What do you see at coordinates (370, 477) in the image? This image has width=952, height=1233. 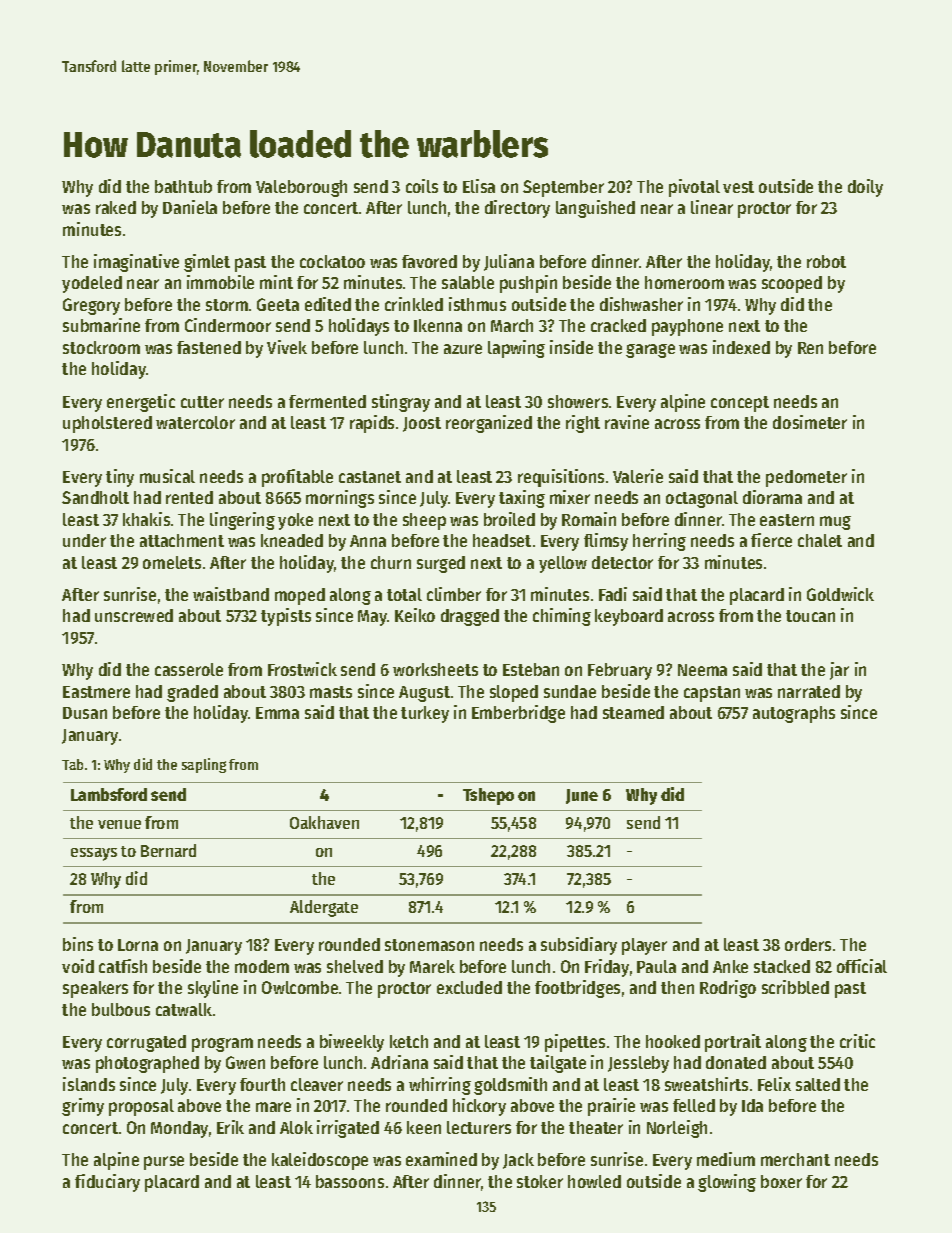 I see `castanet` at bounding box center [370, 477].
